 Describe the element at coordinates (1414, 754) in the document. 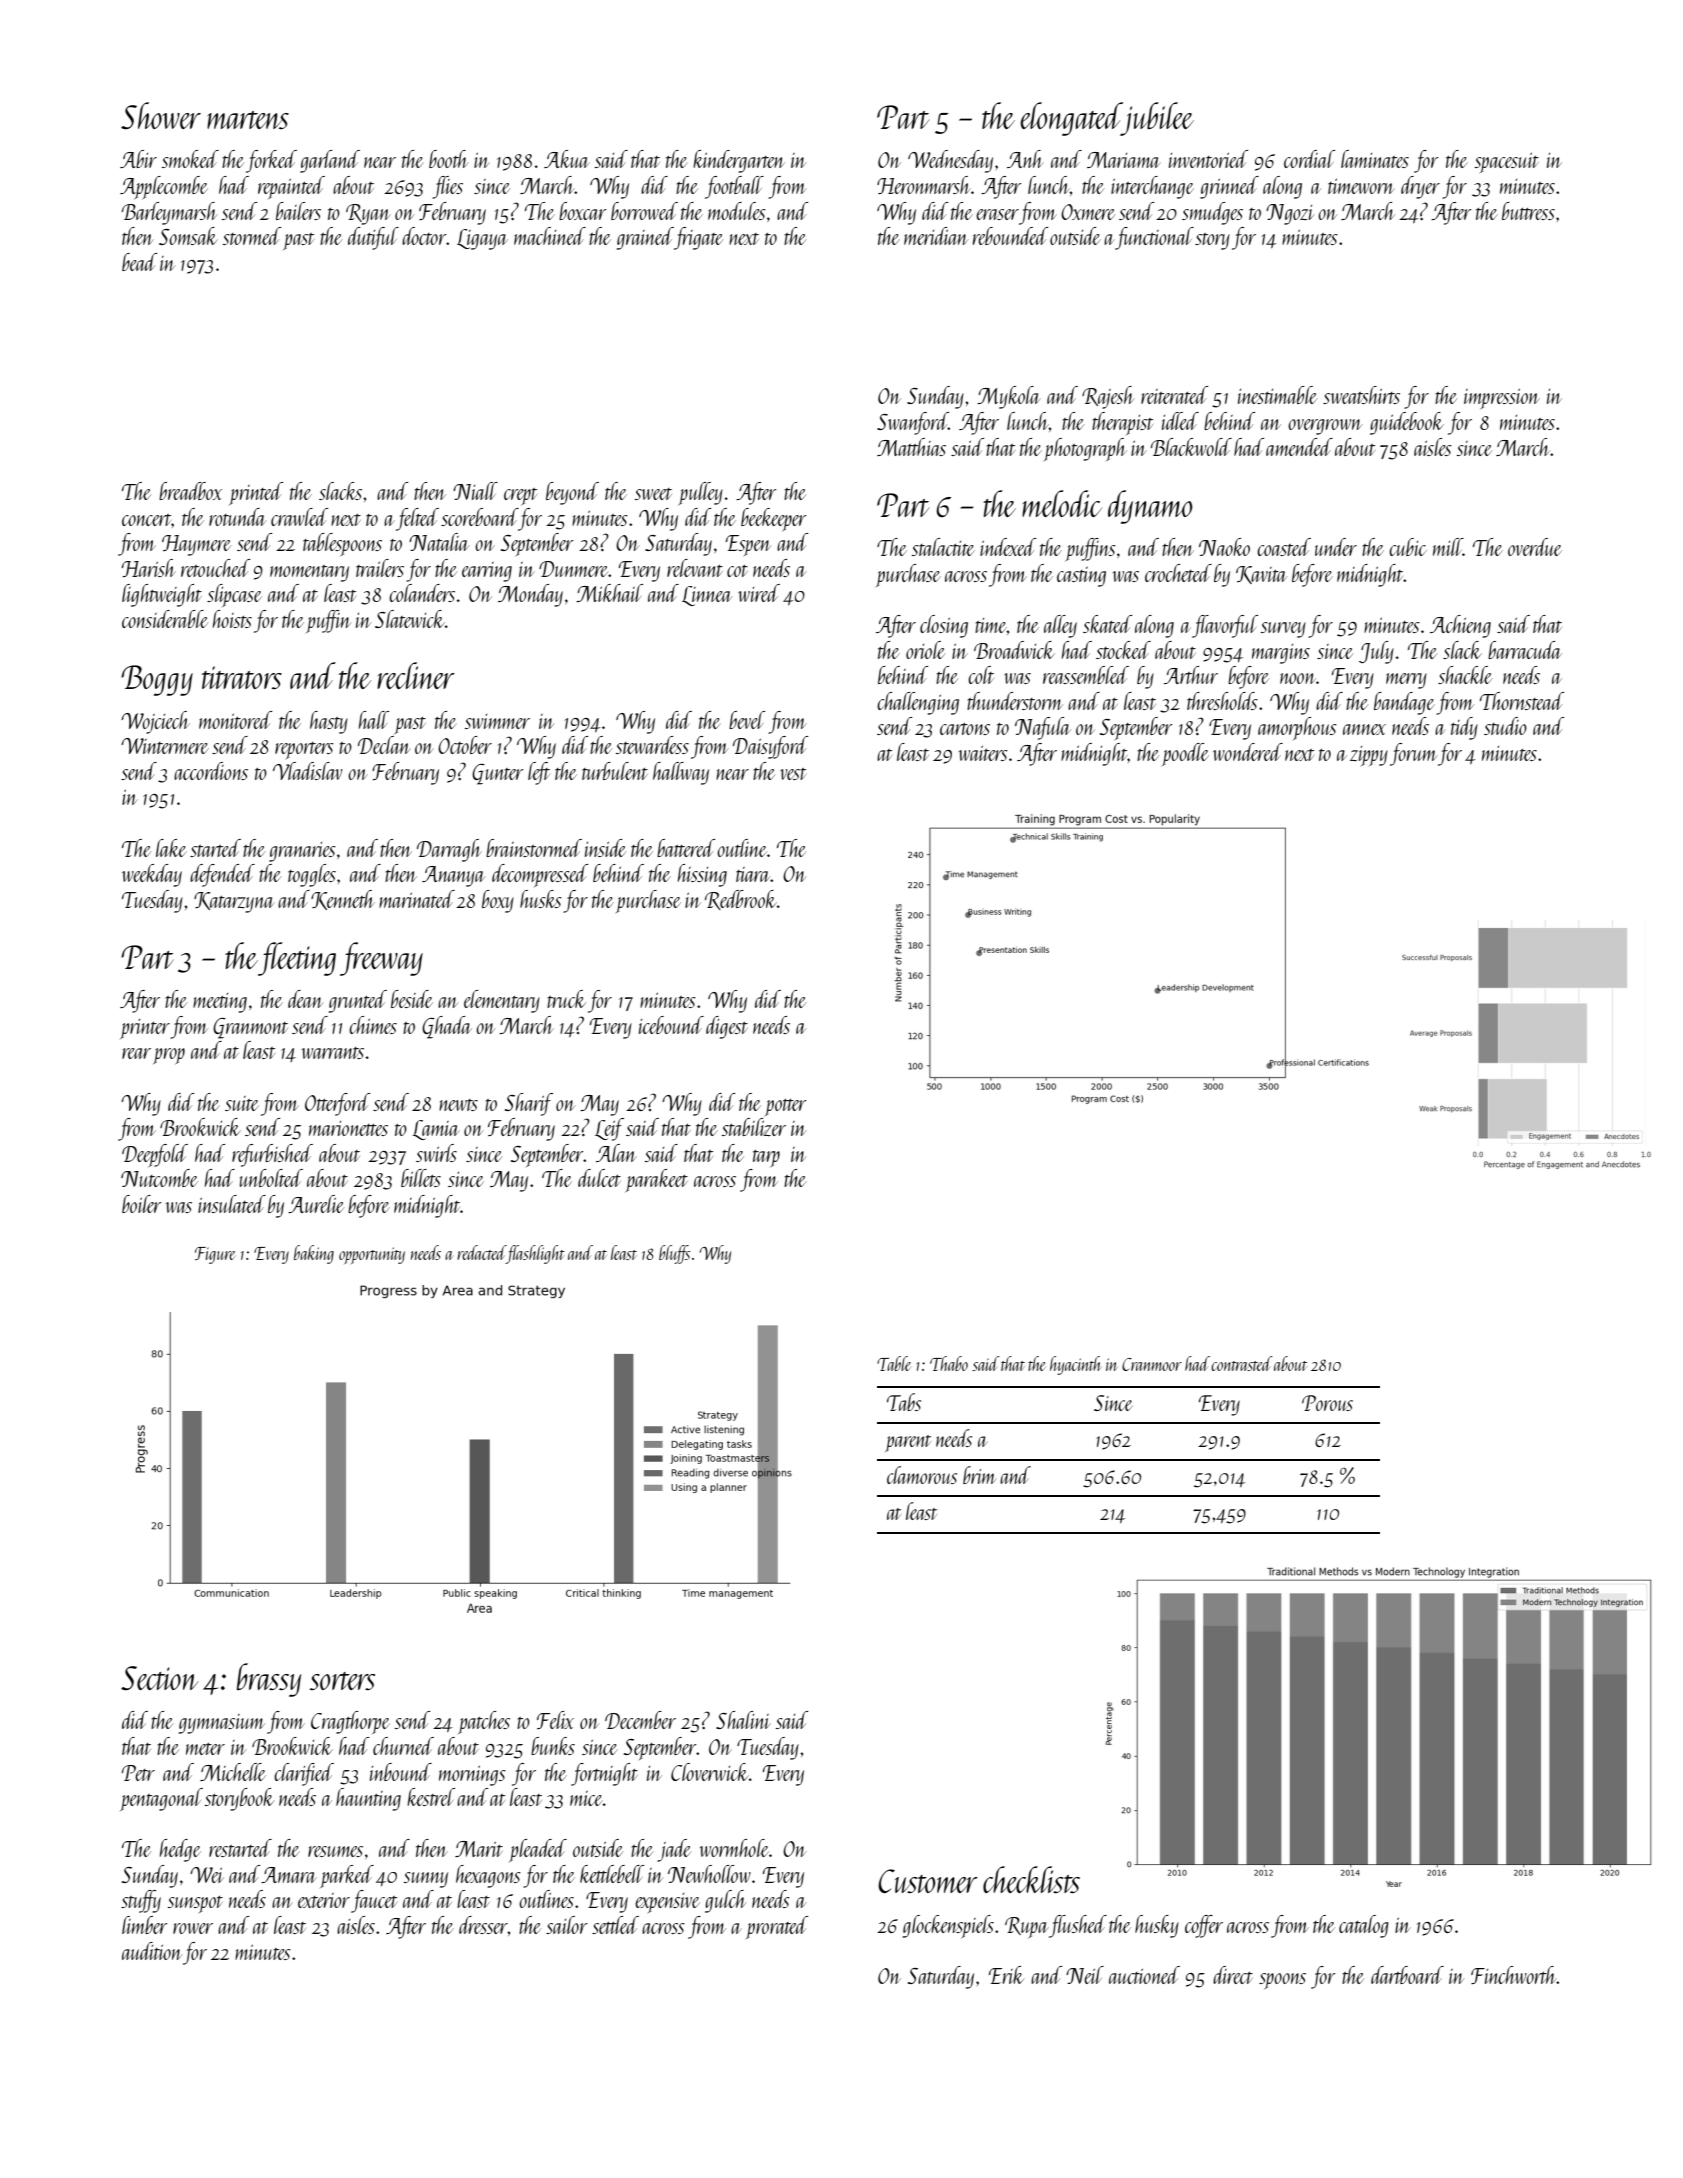

I see `forum` at that location.
